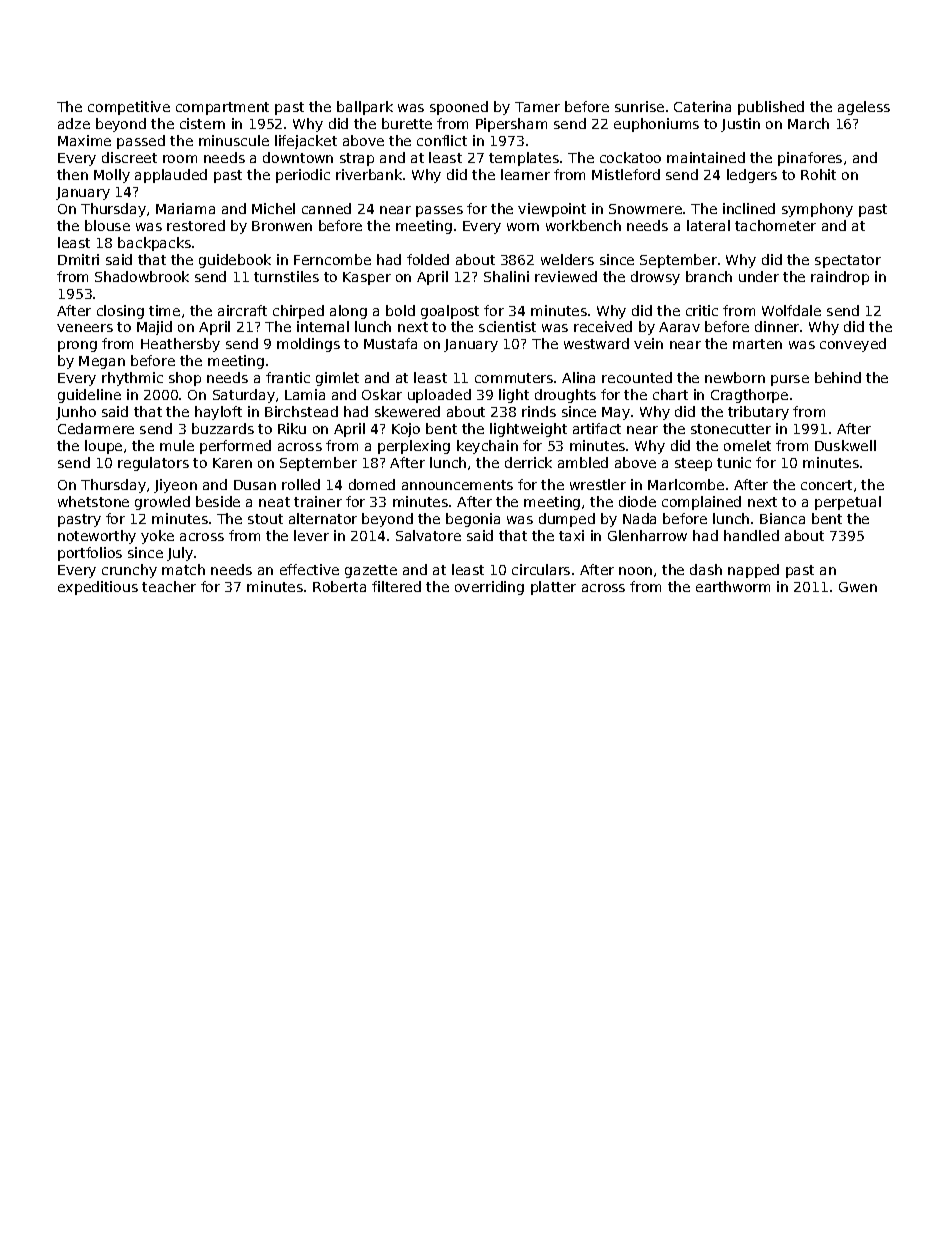 The width and height of the page is (952, 1233). Describe the element at coordinates (693, 464) in the page. I see `steep` at that location.
